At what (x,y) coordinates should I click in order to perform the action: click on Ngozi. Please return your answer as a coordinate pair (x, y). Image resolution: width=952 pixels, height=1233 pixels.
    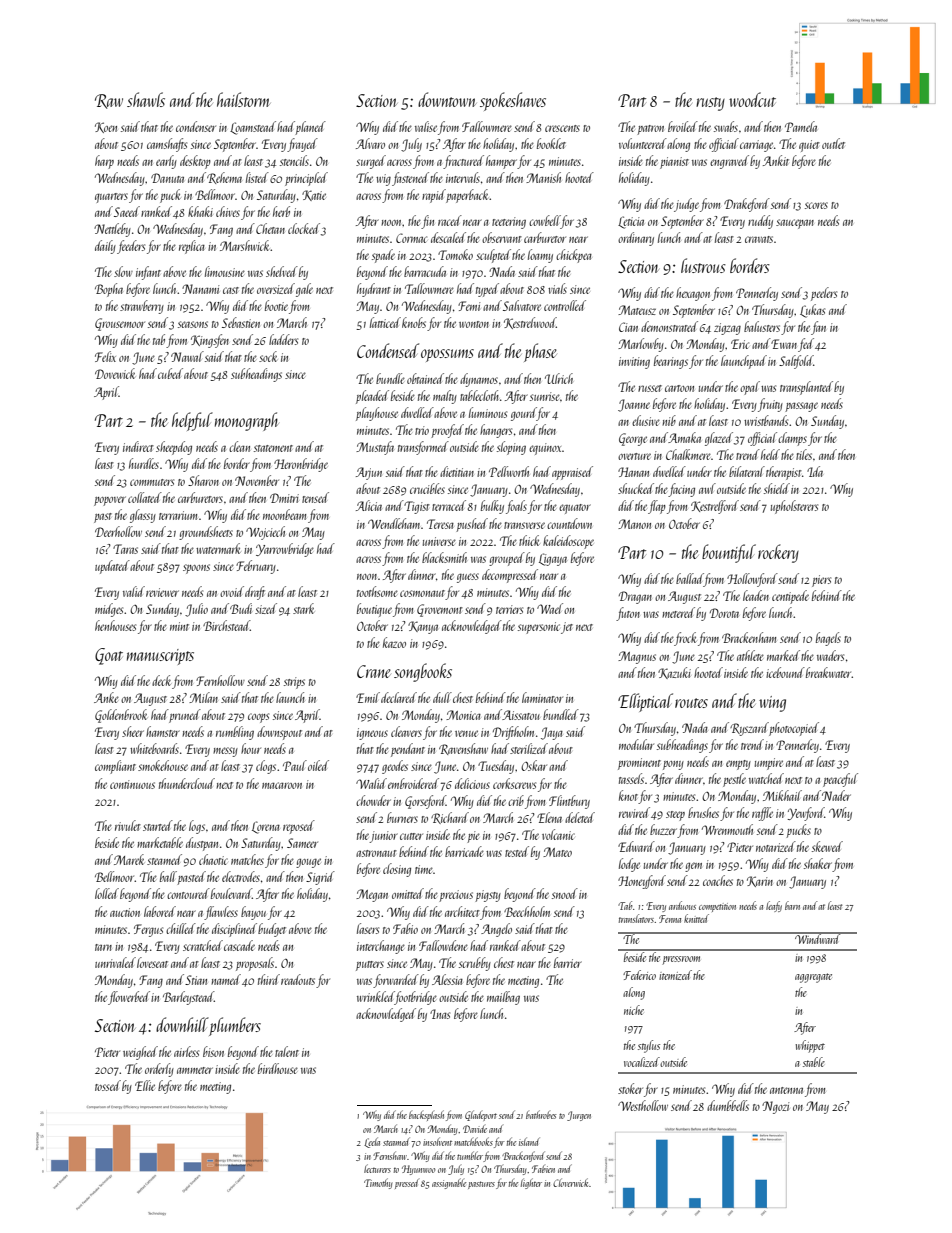
    Looking at the image, I should click on (775, 1107).
